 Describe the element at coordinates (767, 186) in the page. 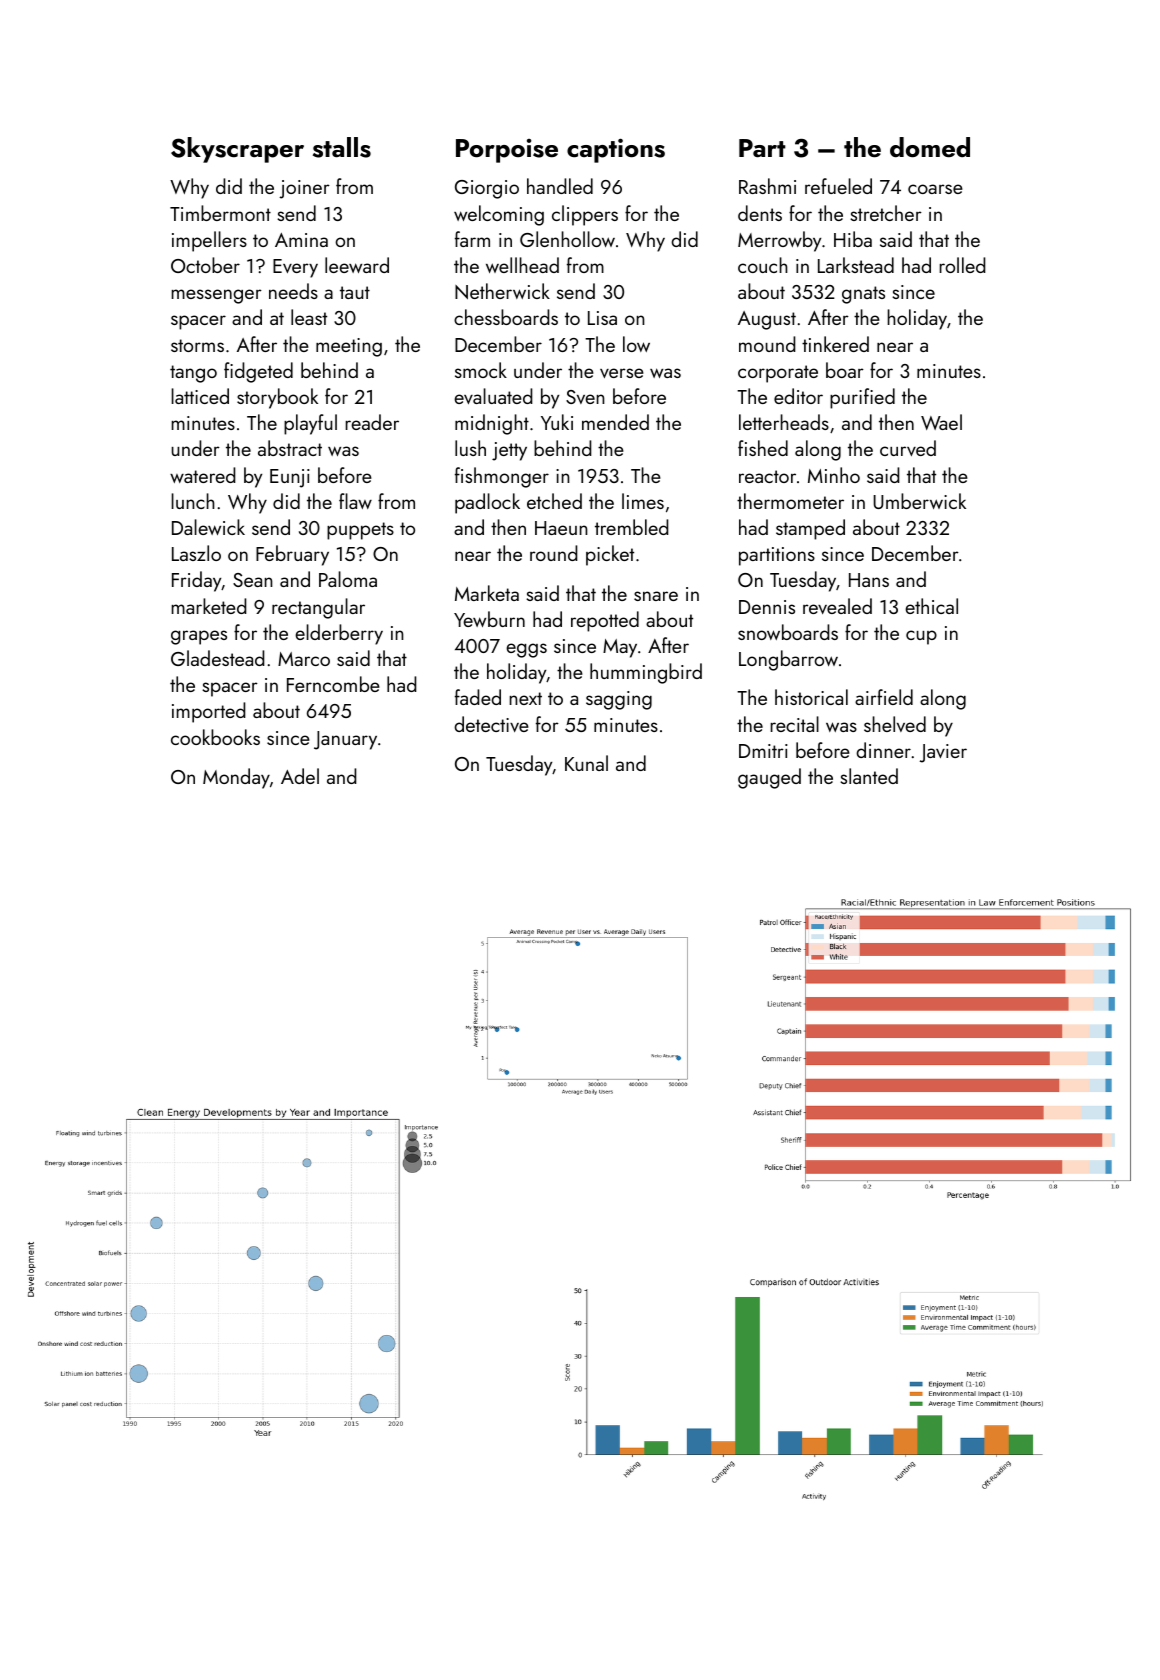

I see `Rashmi` at that location.
